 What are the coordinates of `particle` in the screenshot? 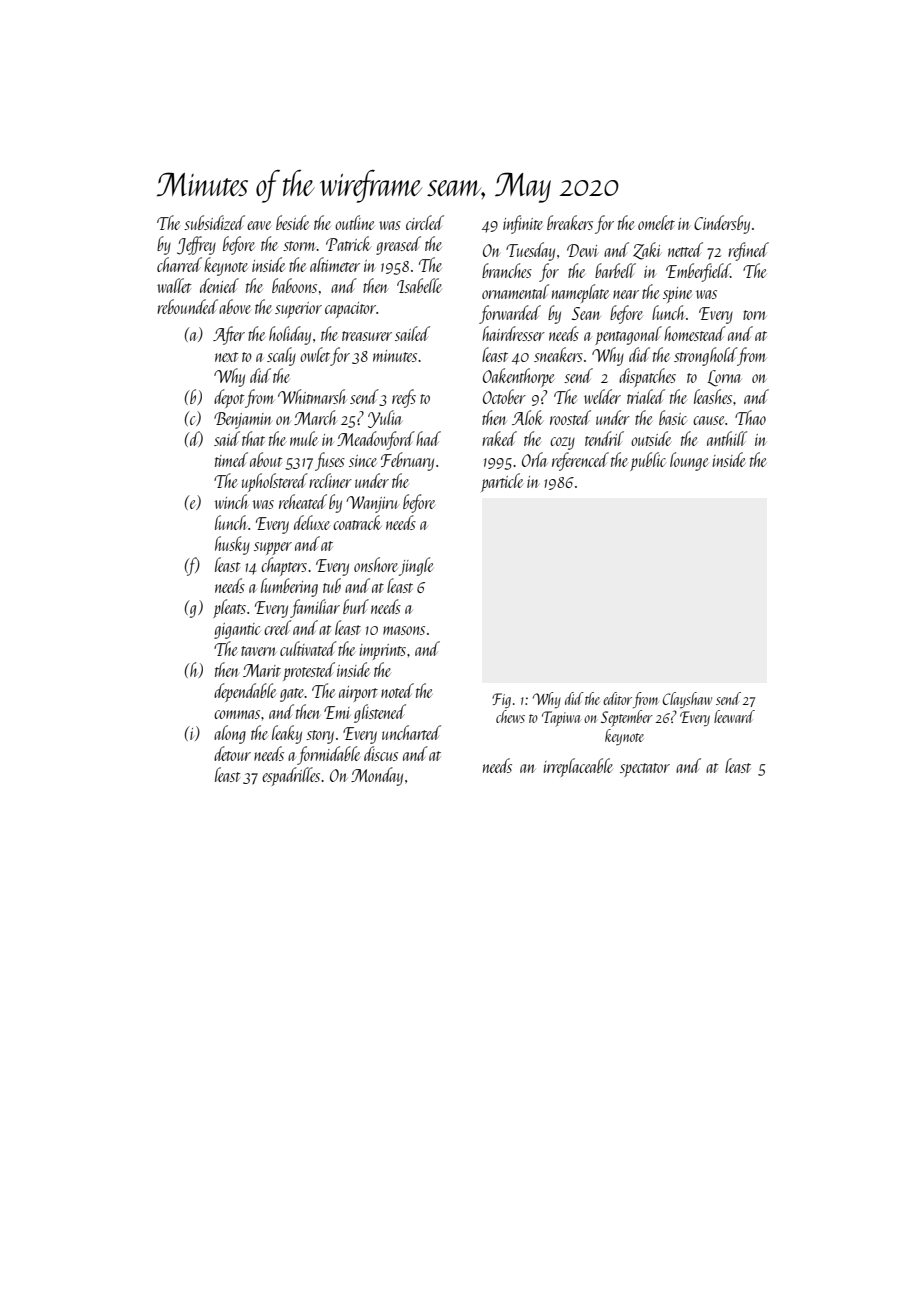 It's located at (502, 482).
